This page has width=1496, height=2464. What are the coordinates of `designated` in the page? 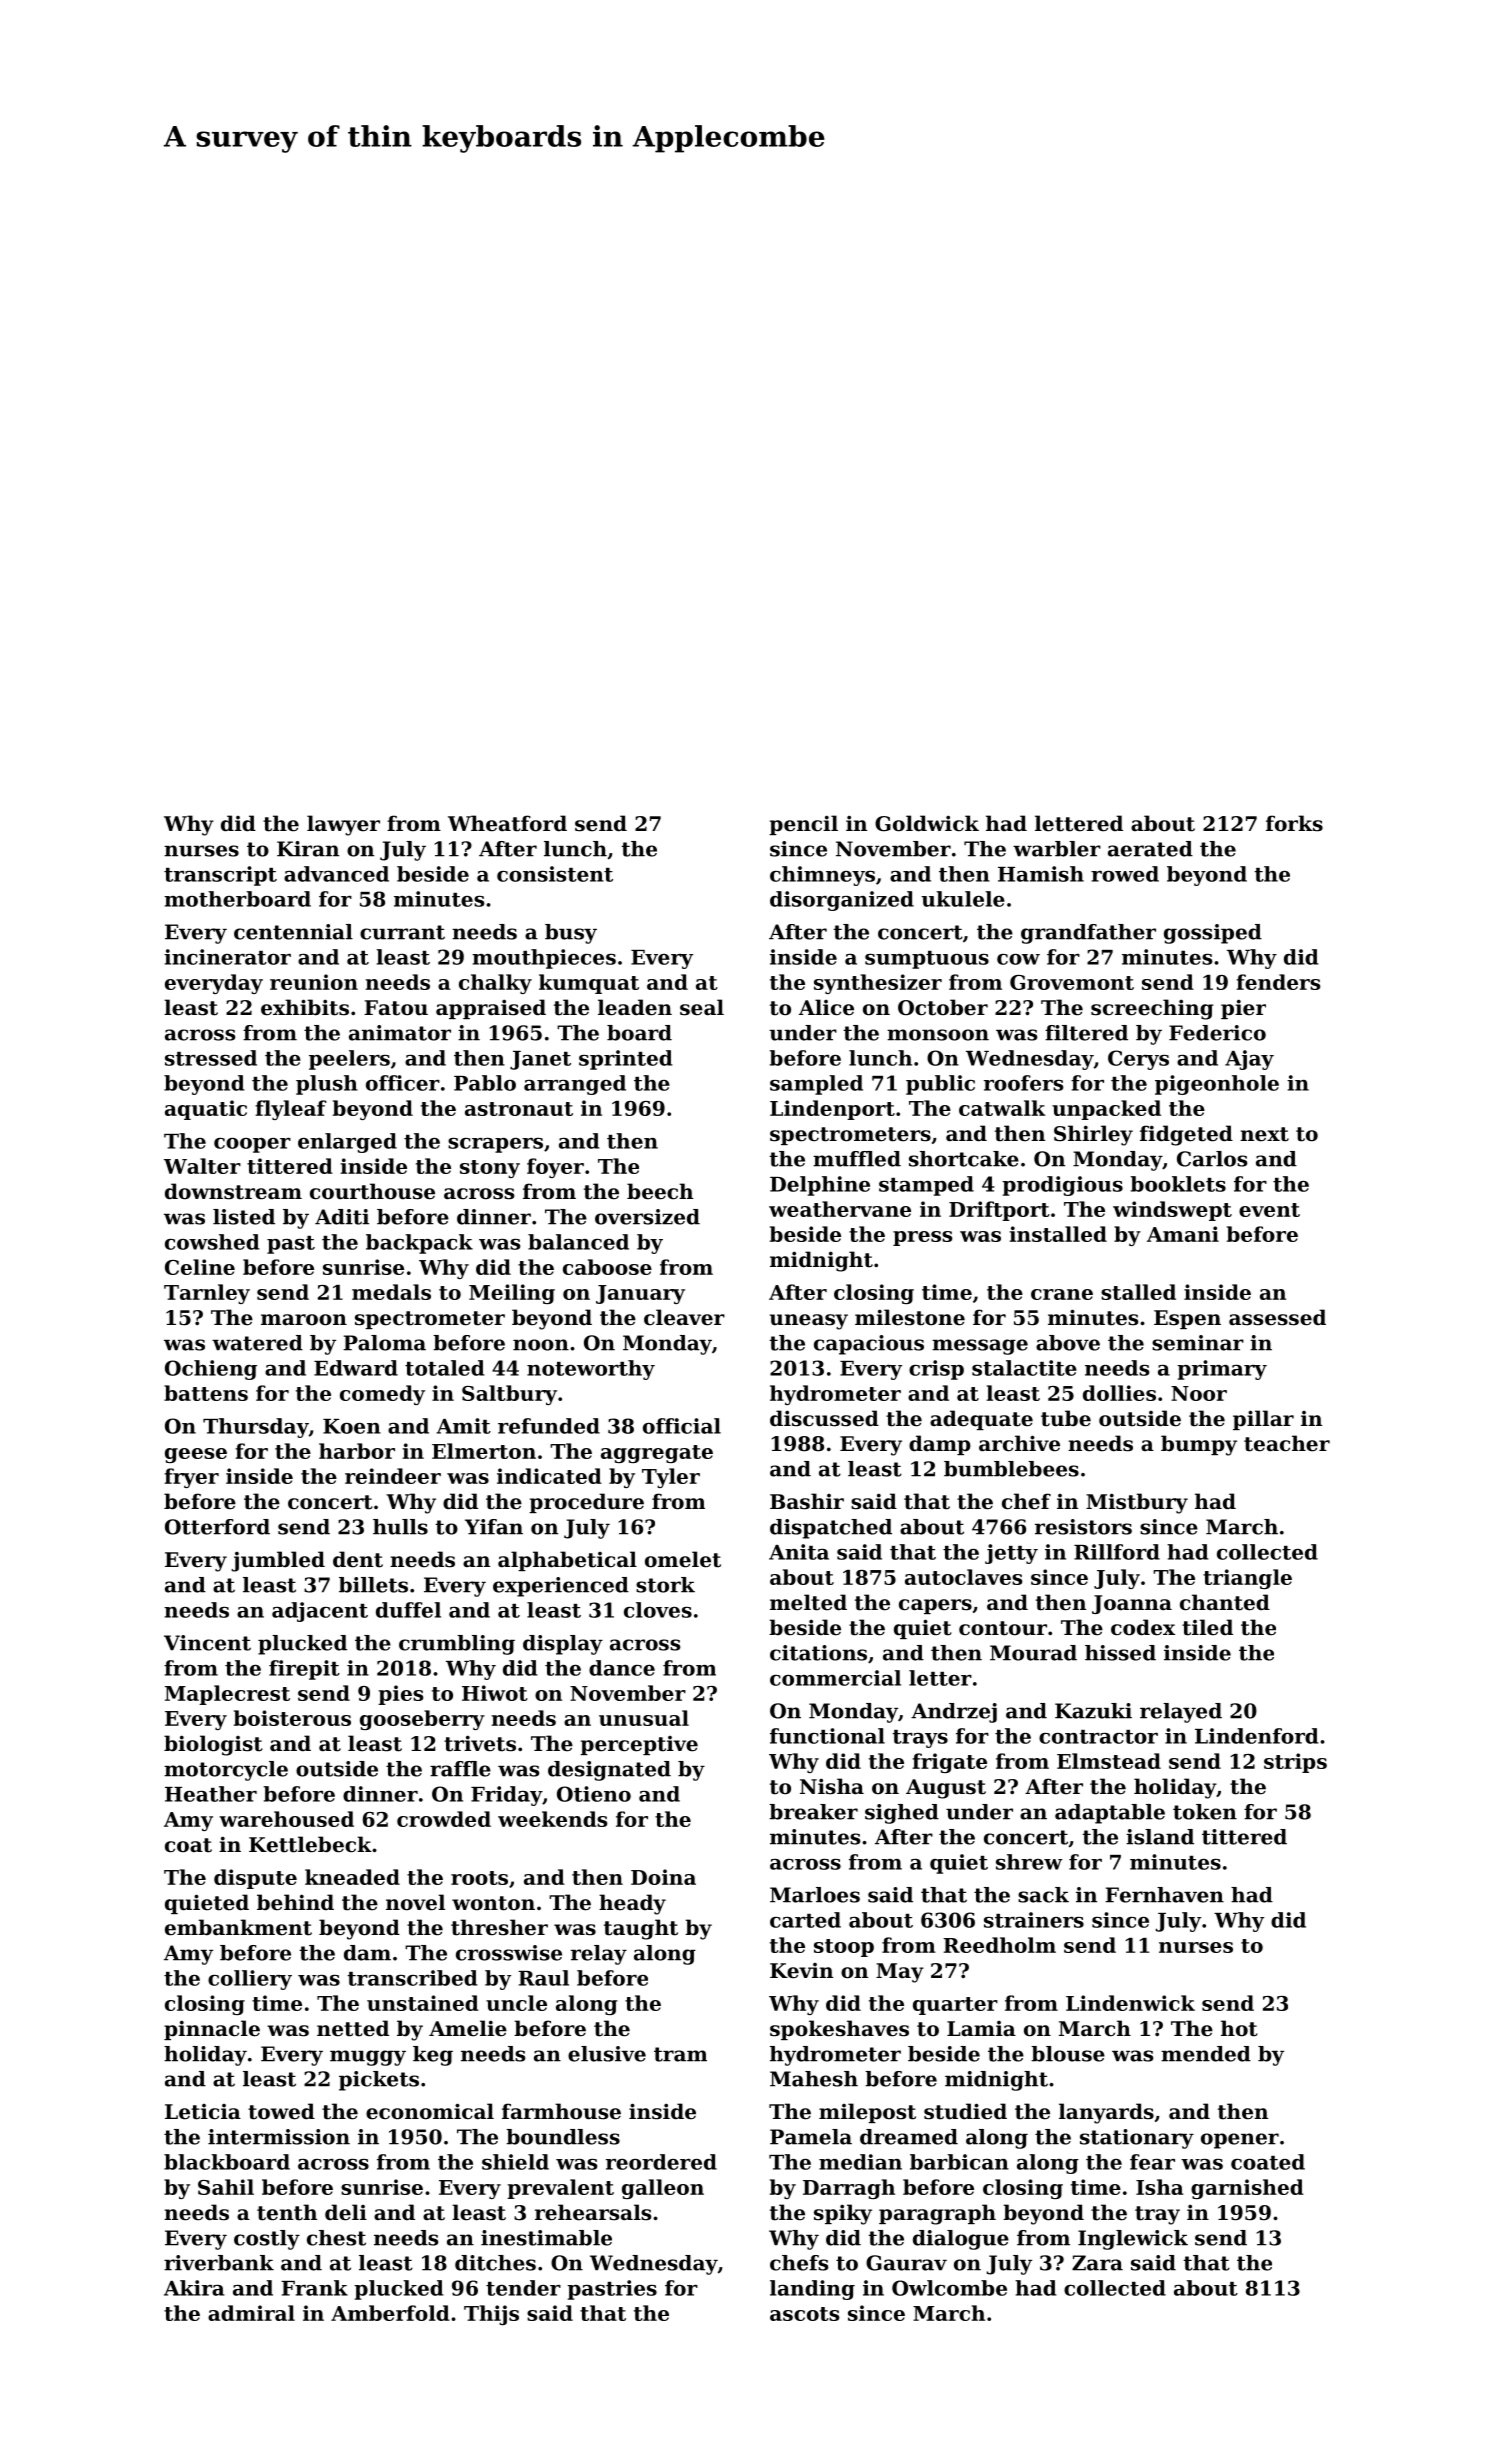 It's located at (609, 1771).
